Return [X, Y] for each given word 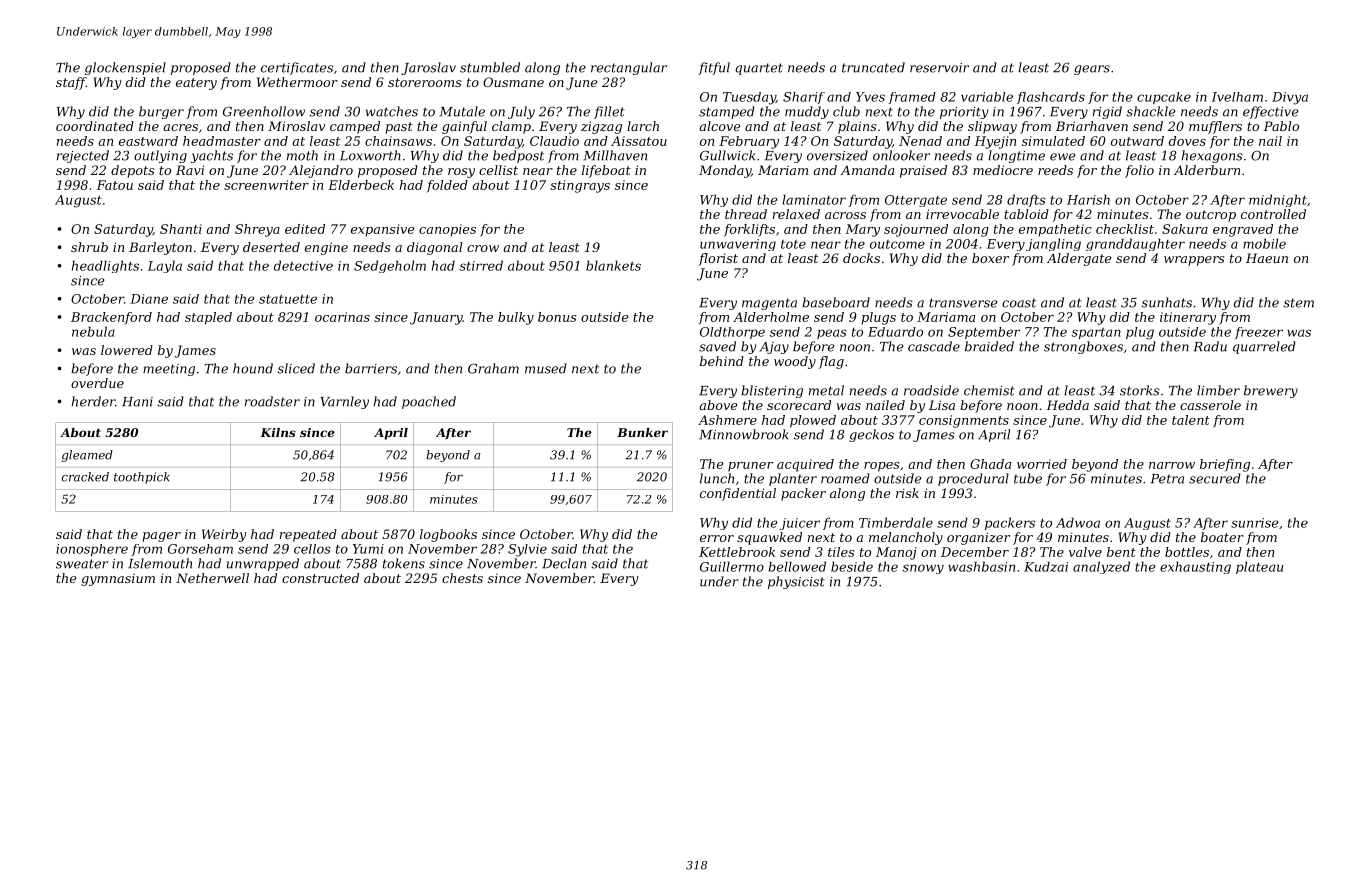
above [718, 405]
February [749, 142]
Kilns [278, 432]
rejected [83, 156]
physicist [796, 582]
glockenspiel [125, 68]
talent [1191, 420]
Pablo [1281, 126]
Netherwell [212, 578]
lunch [717, 478]
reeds [1055, 170]
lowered [127, 350]
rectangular [629, 68]
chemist [989, 390]
